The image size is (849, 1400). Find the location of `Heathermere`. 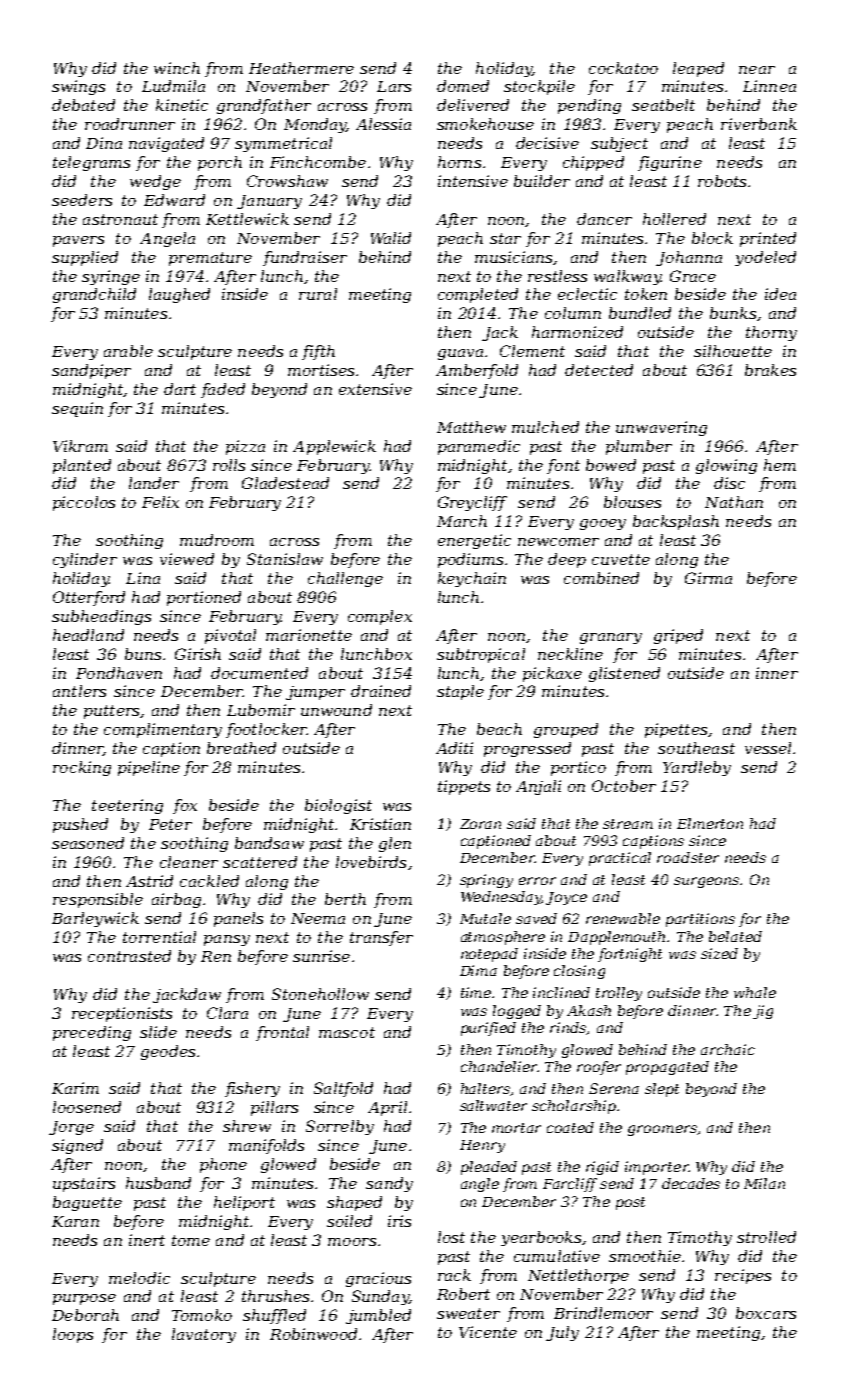

Heathermere is located at coordinates (301, 68).
